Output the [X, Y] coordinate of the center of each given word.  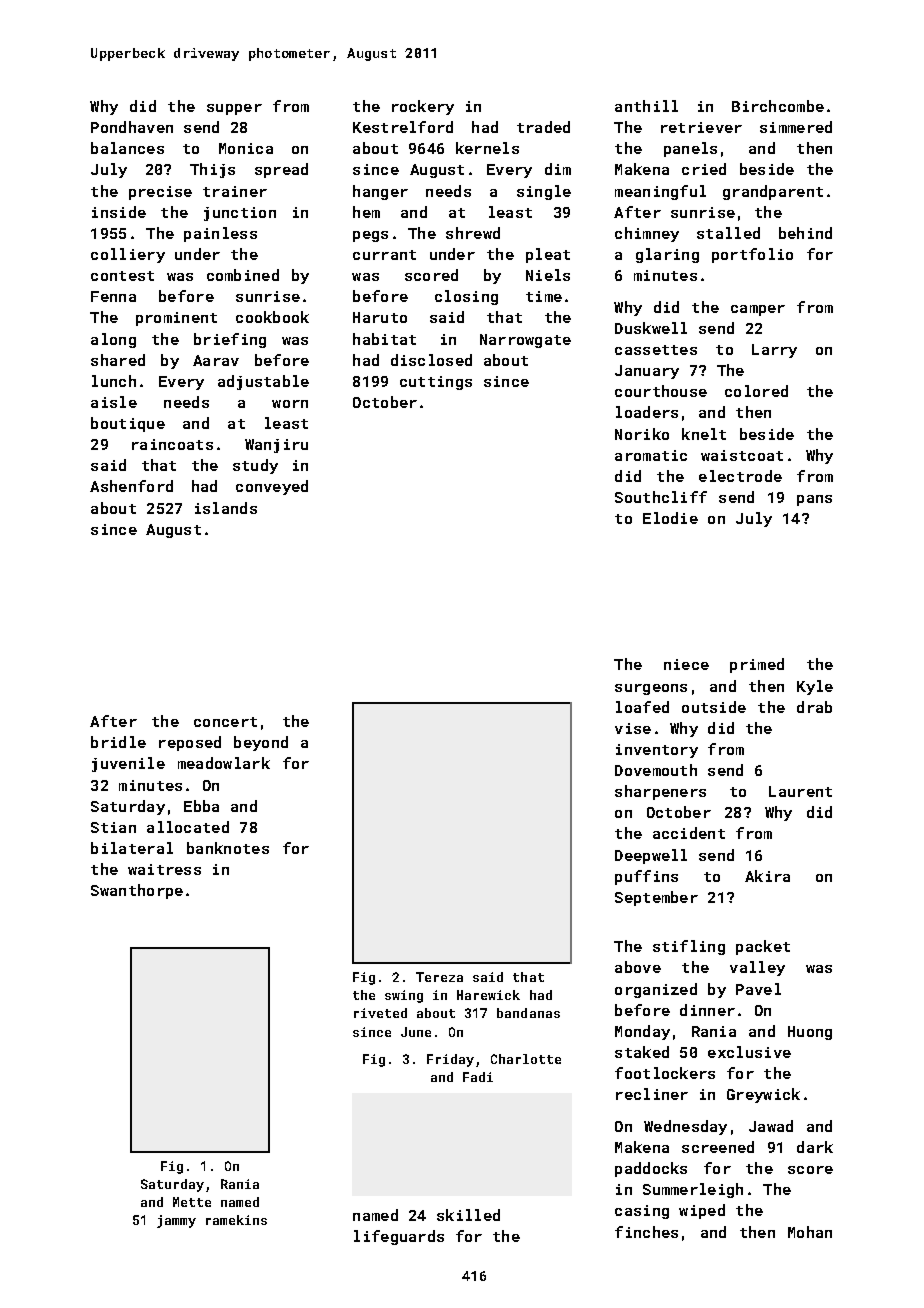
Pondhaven [132, 127]
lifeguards [399, 1237]
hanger [380, 192]
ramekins [236, 1220]
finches [646, 1232]
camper [758, 310]
